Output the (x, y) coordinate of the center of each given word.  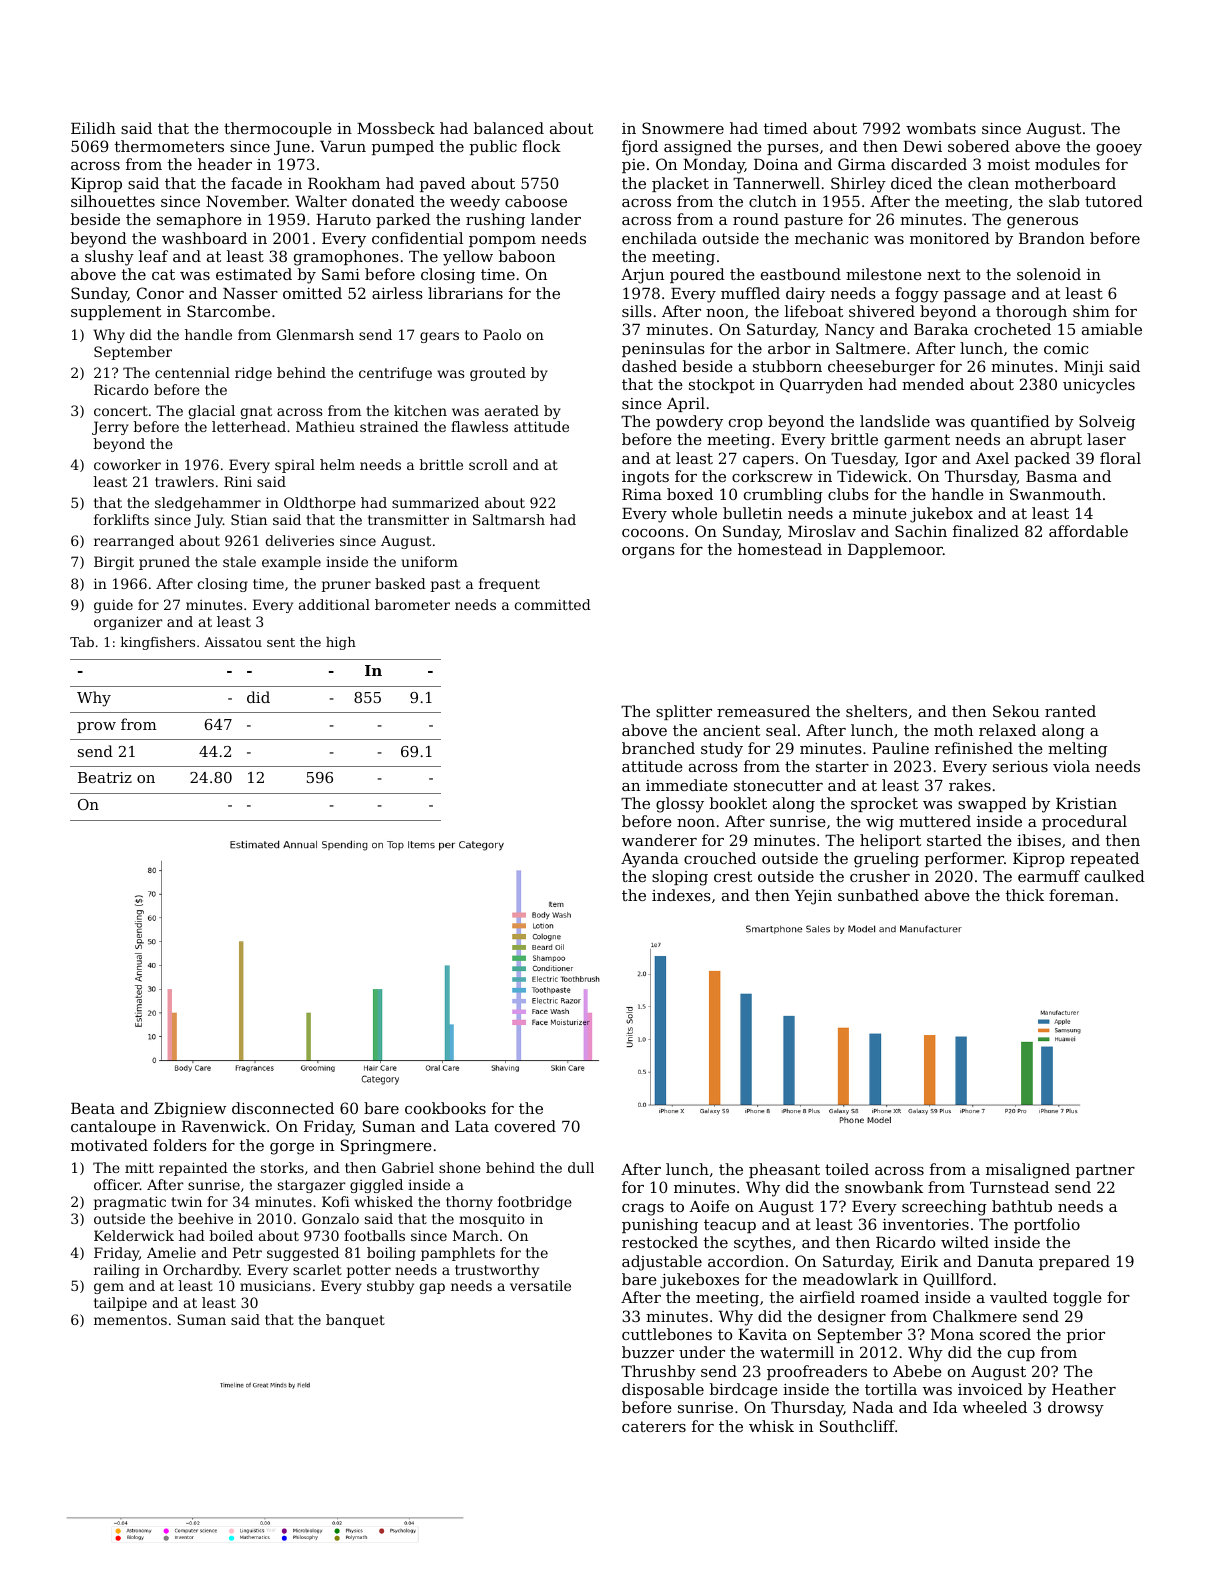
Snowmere (683, 128)
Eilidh (93, 128)
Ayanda (650, 860)
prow (96, 727)
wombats (941, 128)
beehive (205, 1218)
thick (1025, 895)
